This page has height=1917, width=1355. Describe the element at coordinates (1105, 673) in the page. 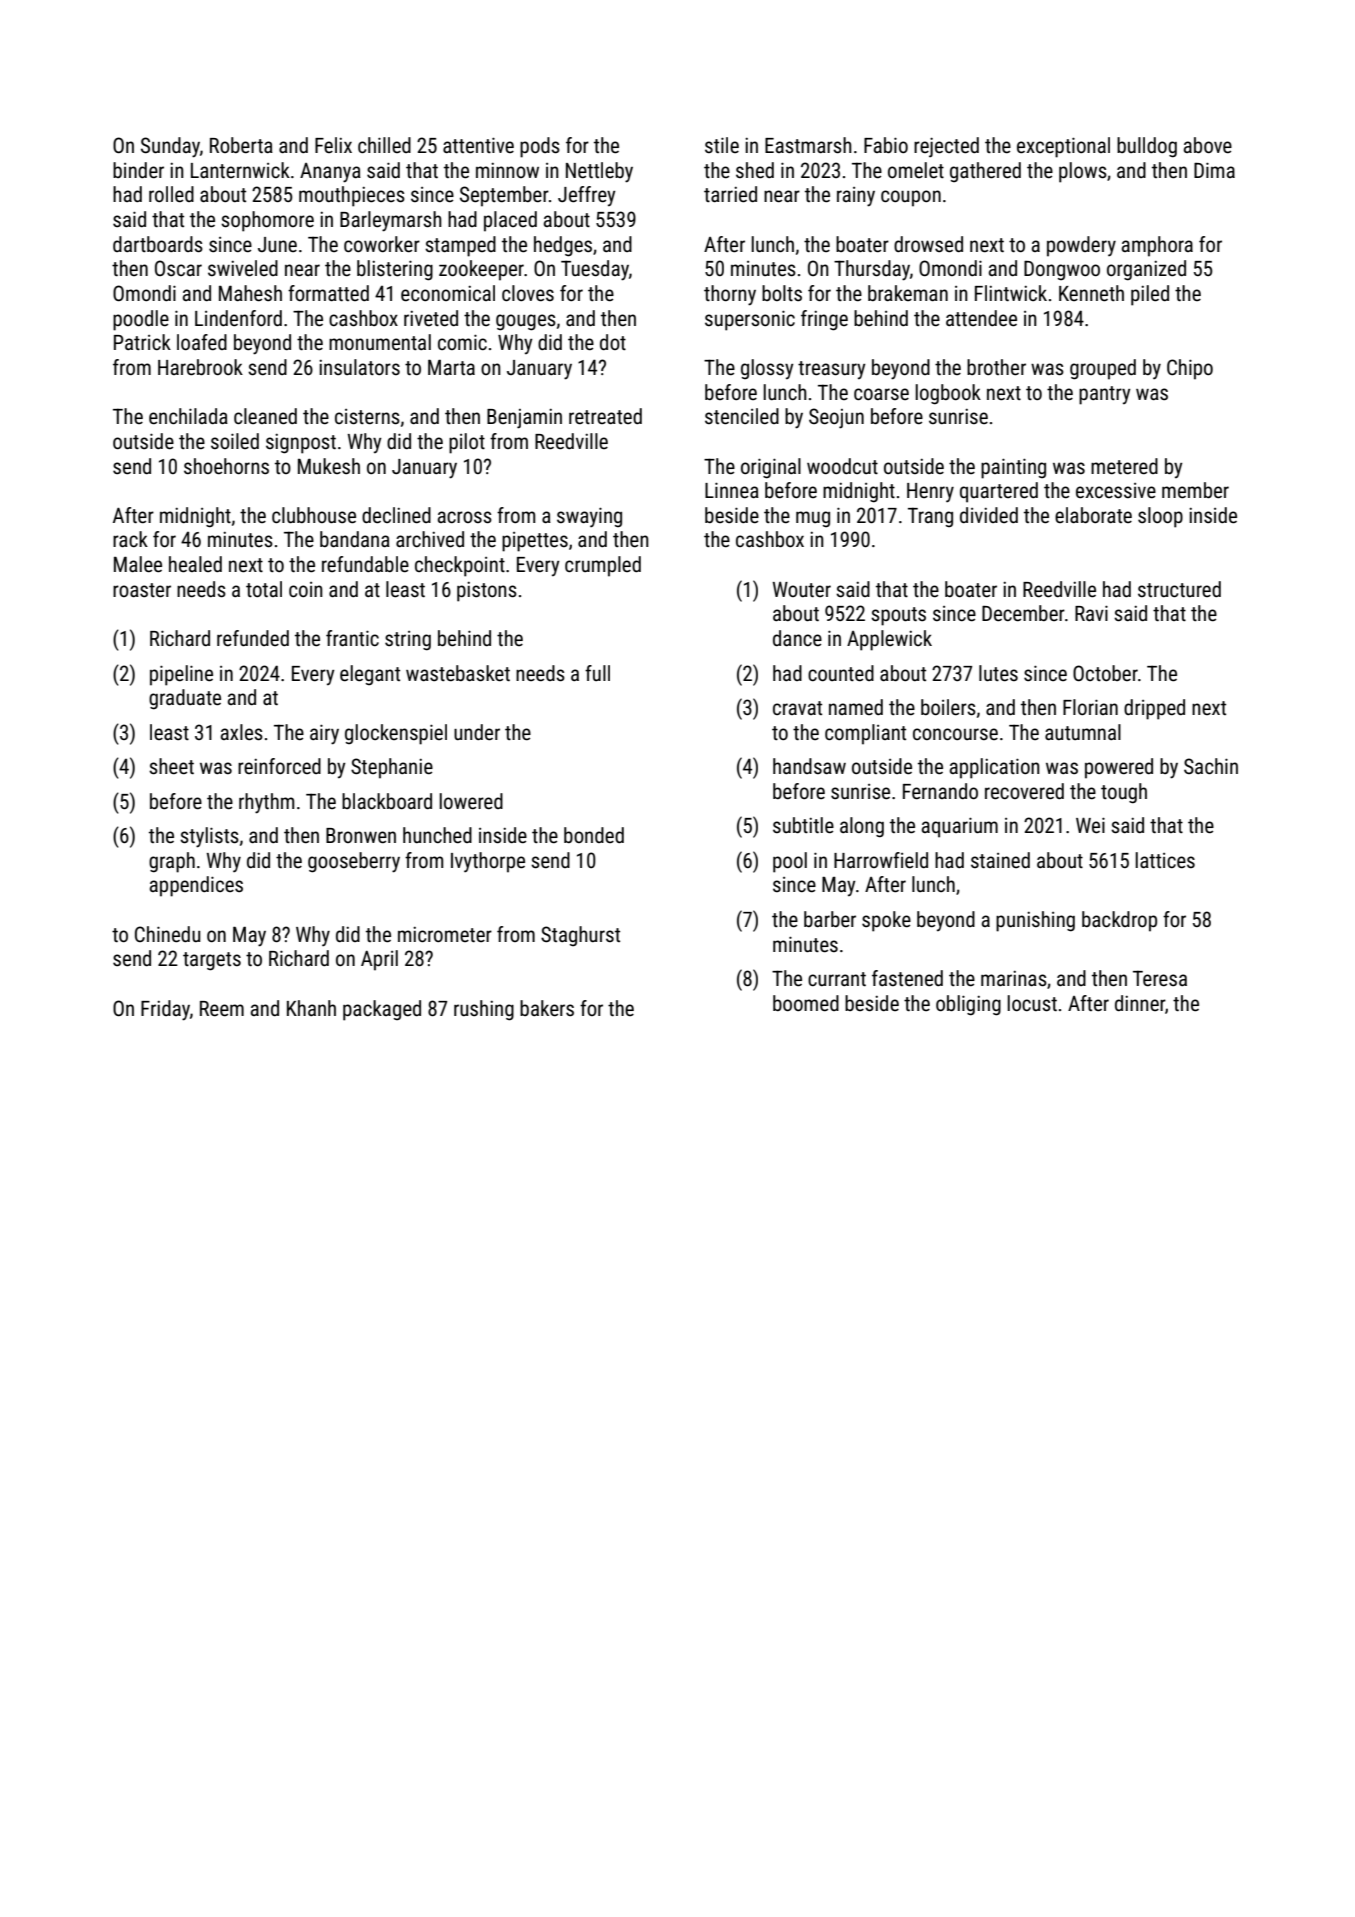

I see `October` at that location.
